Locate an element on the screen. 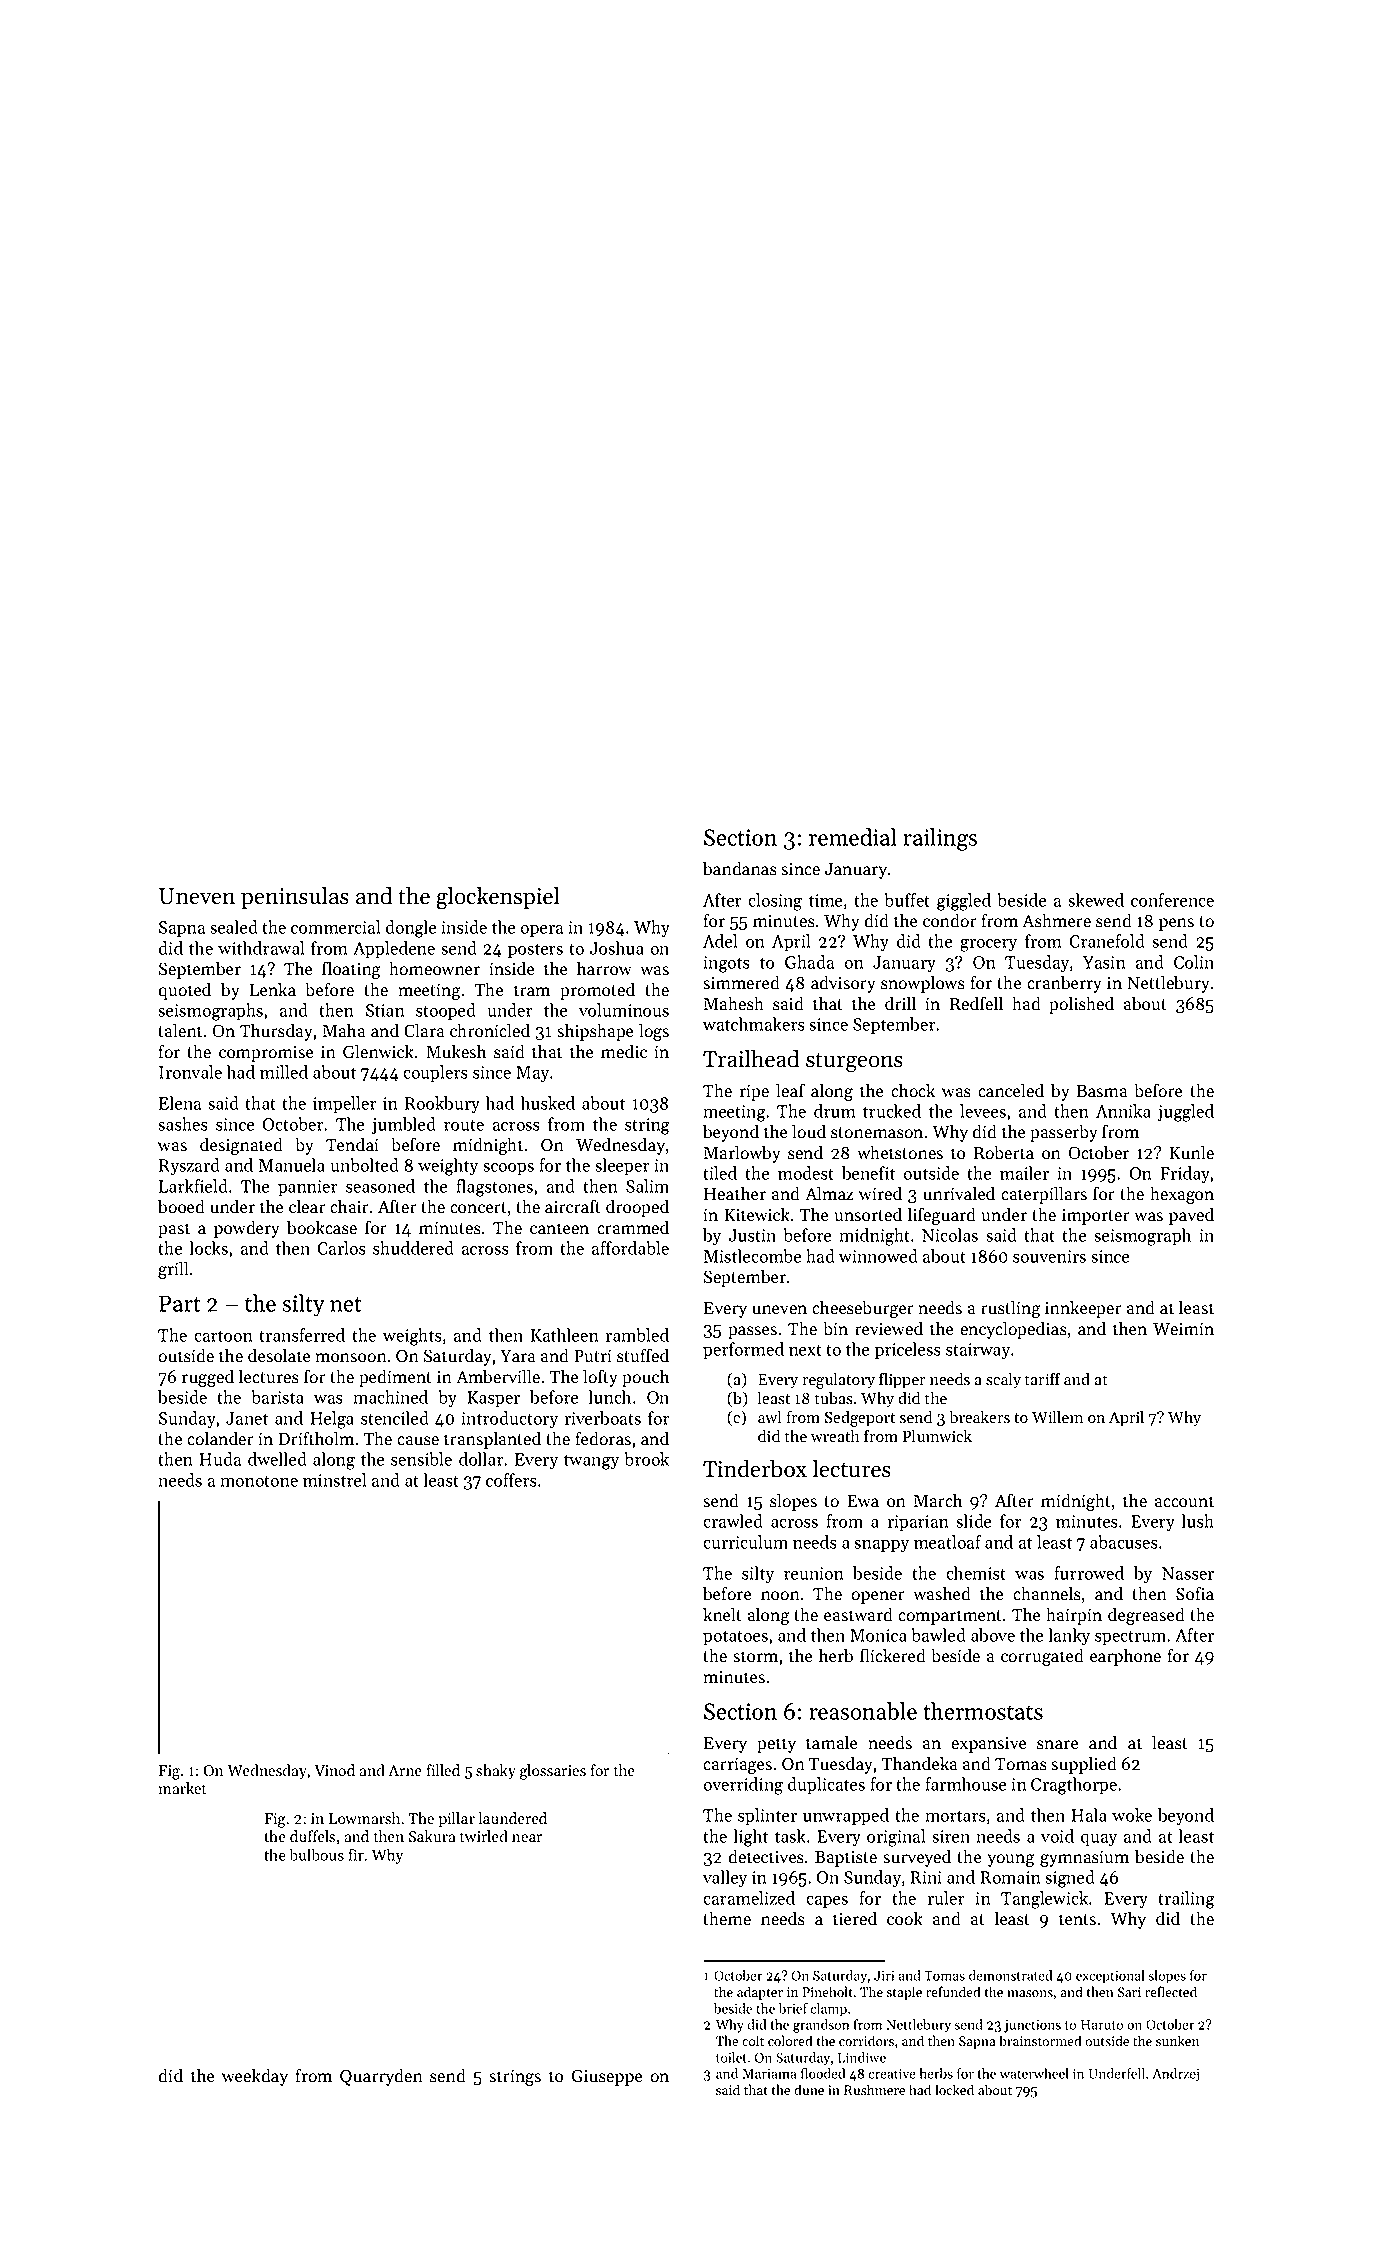 The width and height of the screenshot is (1373, 2262). glockenspiel is located at coordinates (497, 898).
